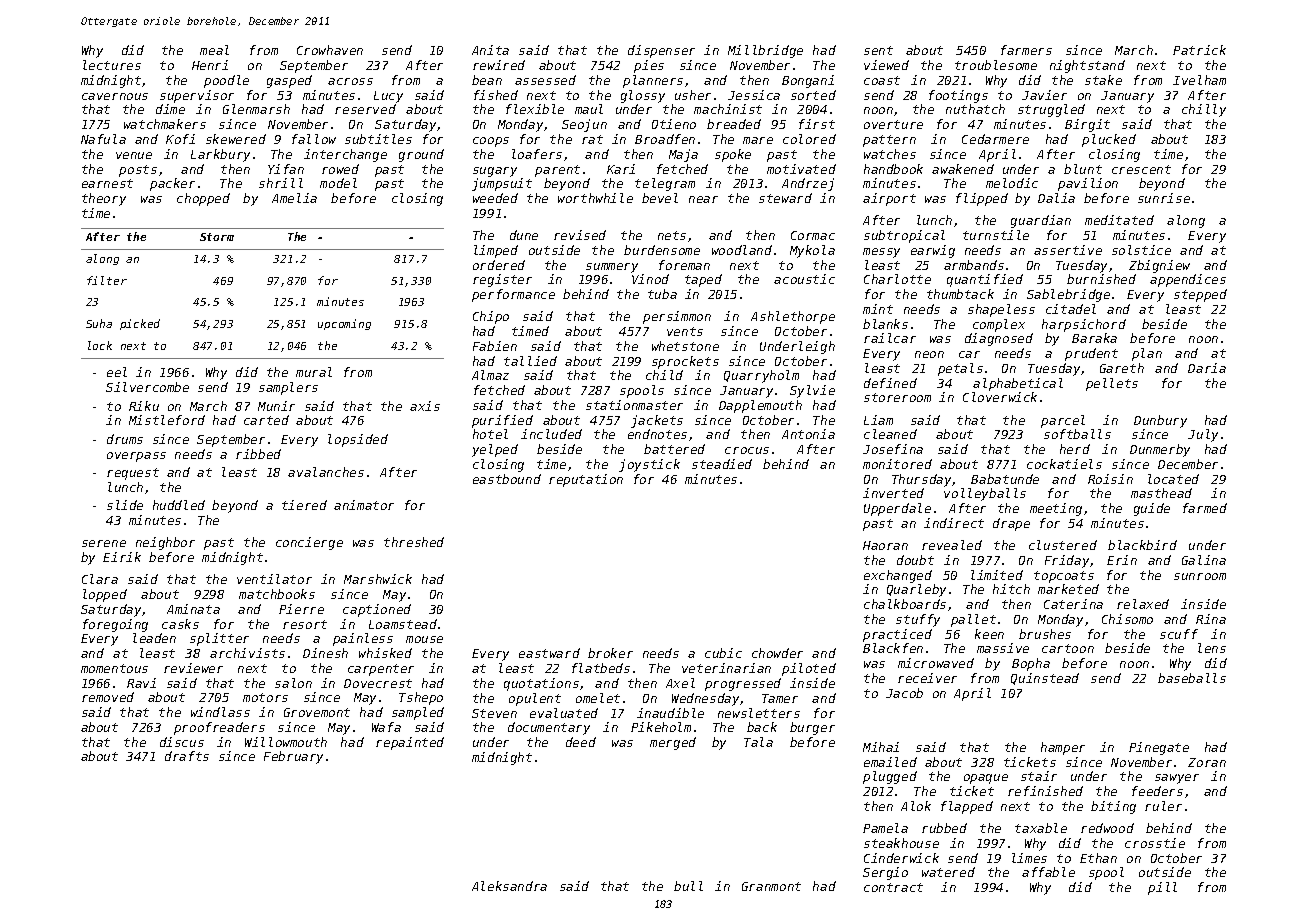 Image resolution: width=1308 pixels, height=924 pixels. Describe the element at coordinates (996, 235) in the screenshot. I see `turnstile` at that location.
